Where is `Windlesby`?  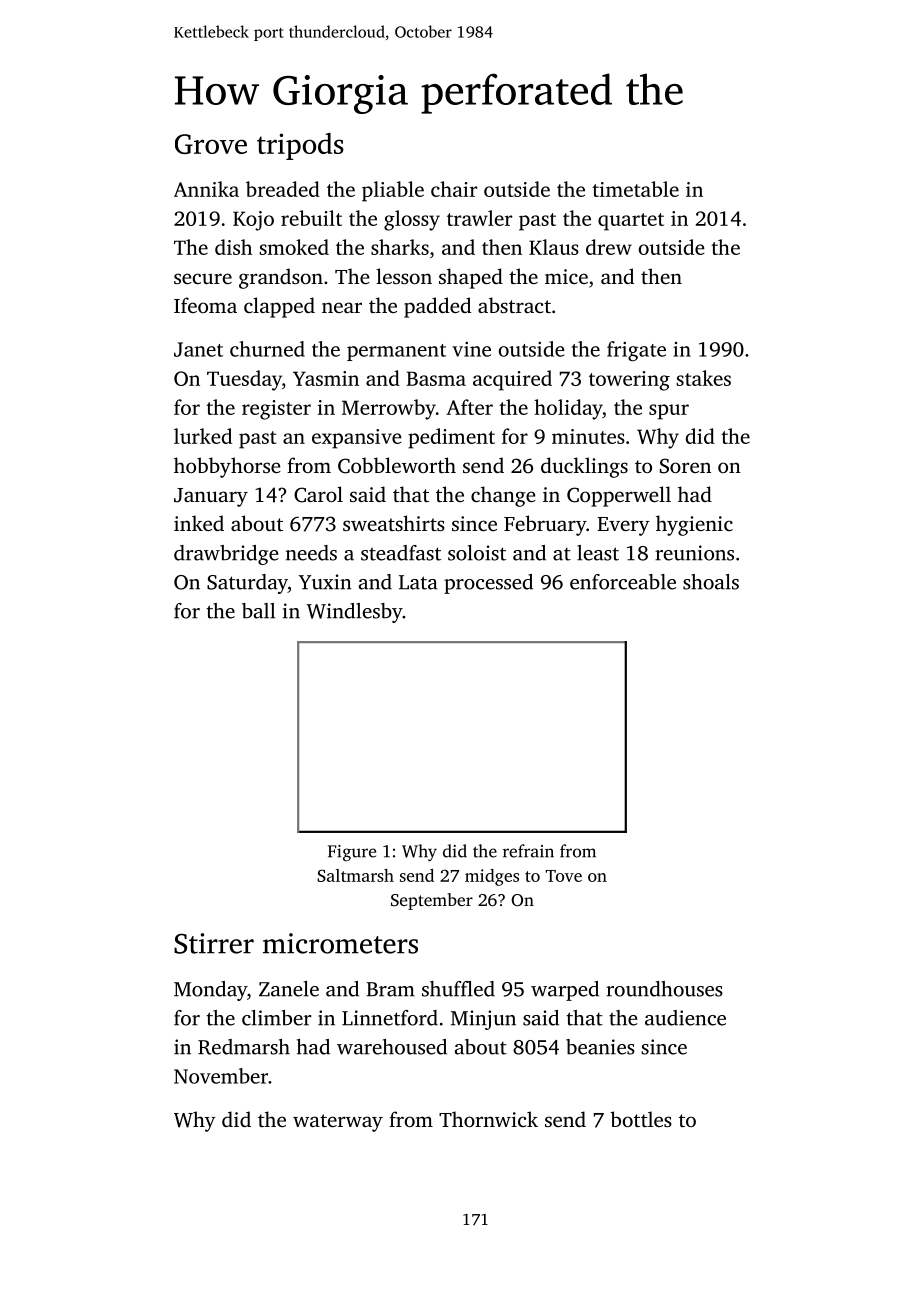
Windlesby is located at coordinates (355, 613).
